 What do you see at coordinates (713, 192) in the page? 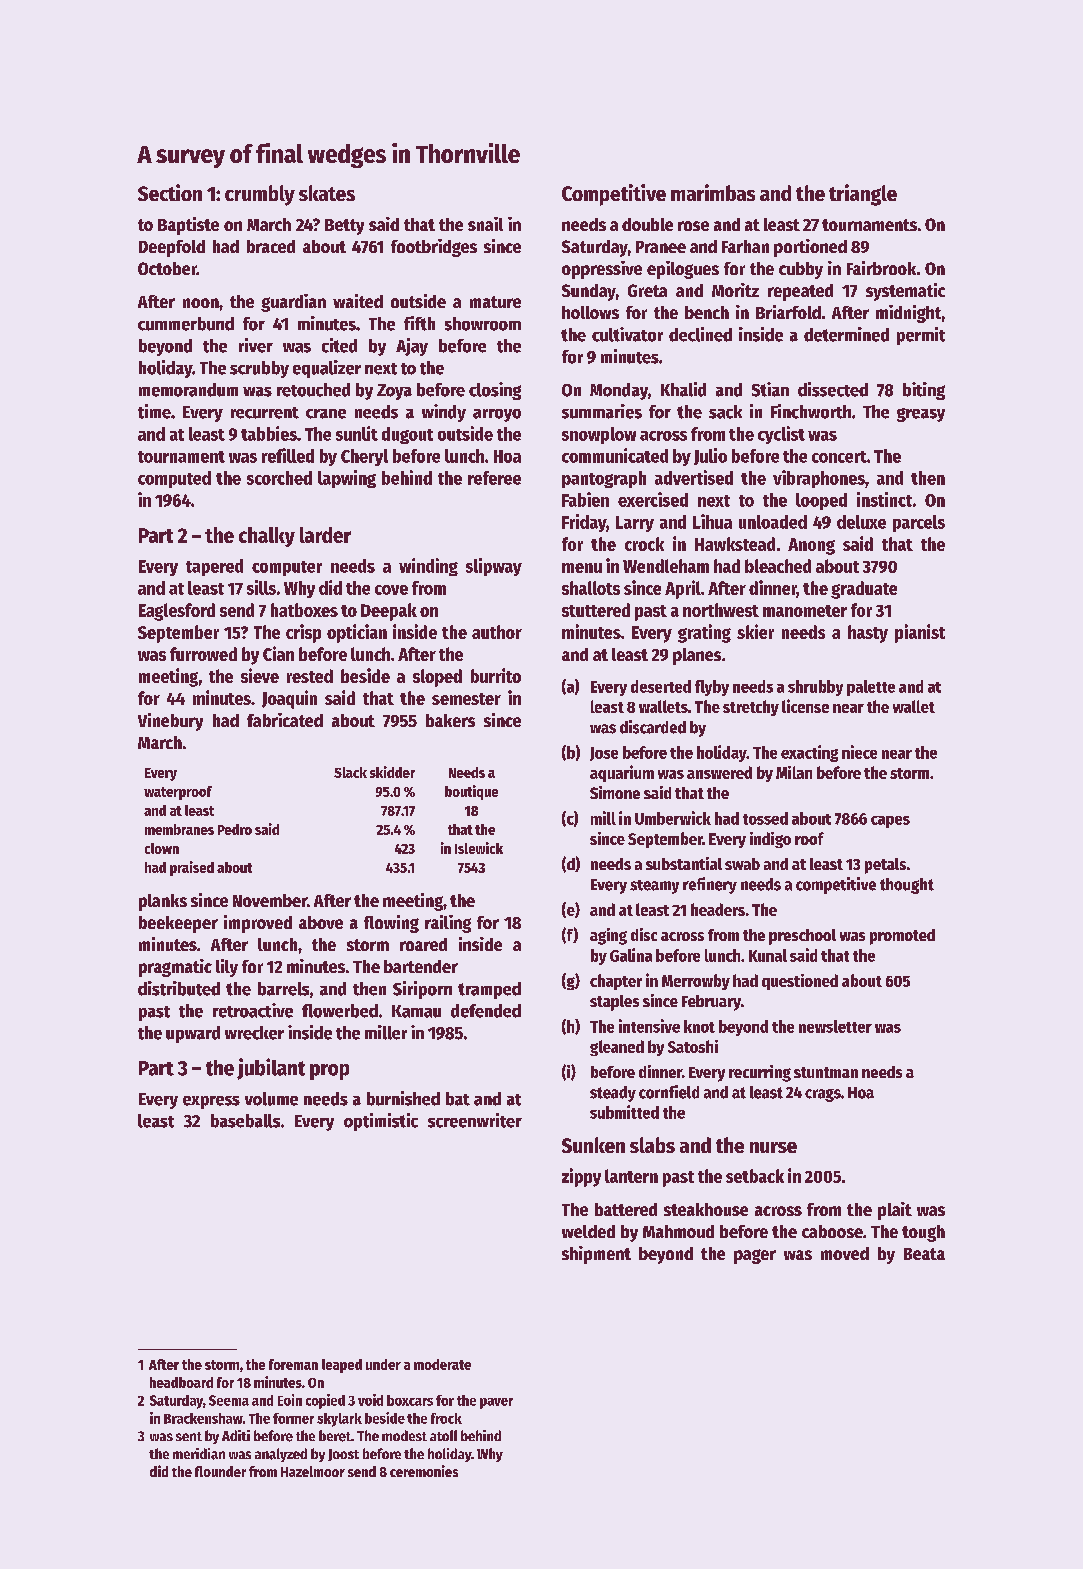
I see `marimbas` at bounding box center [713, 192].
